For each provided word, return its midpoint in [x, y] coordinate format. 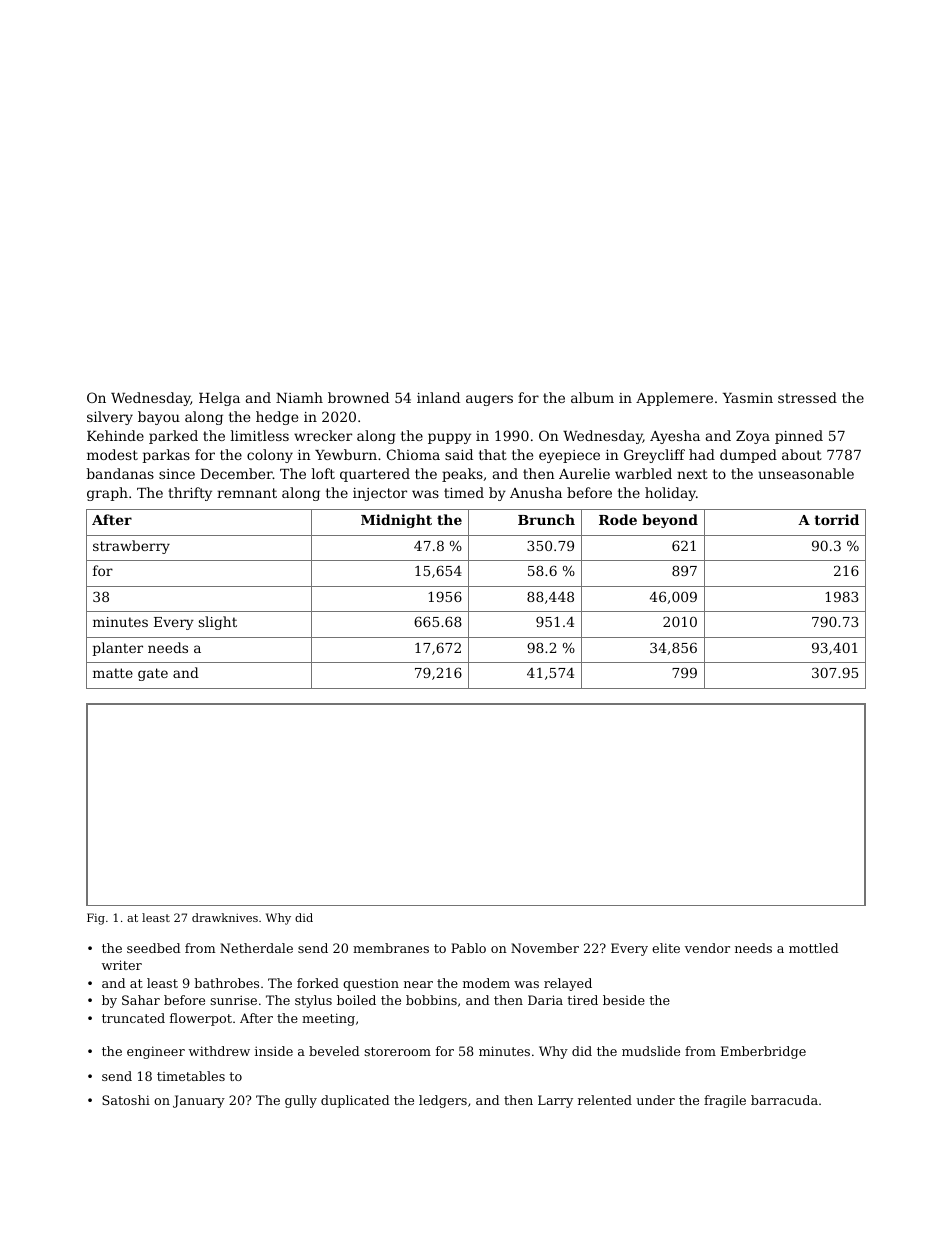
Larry [555, 1101]
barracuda [784, 1100]
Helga [219, 399]
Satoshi [126, 1100]
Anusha [536, 492]
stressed [807, 397]
